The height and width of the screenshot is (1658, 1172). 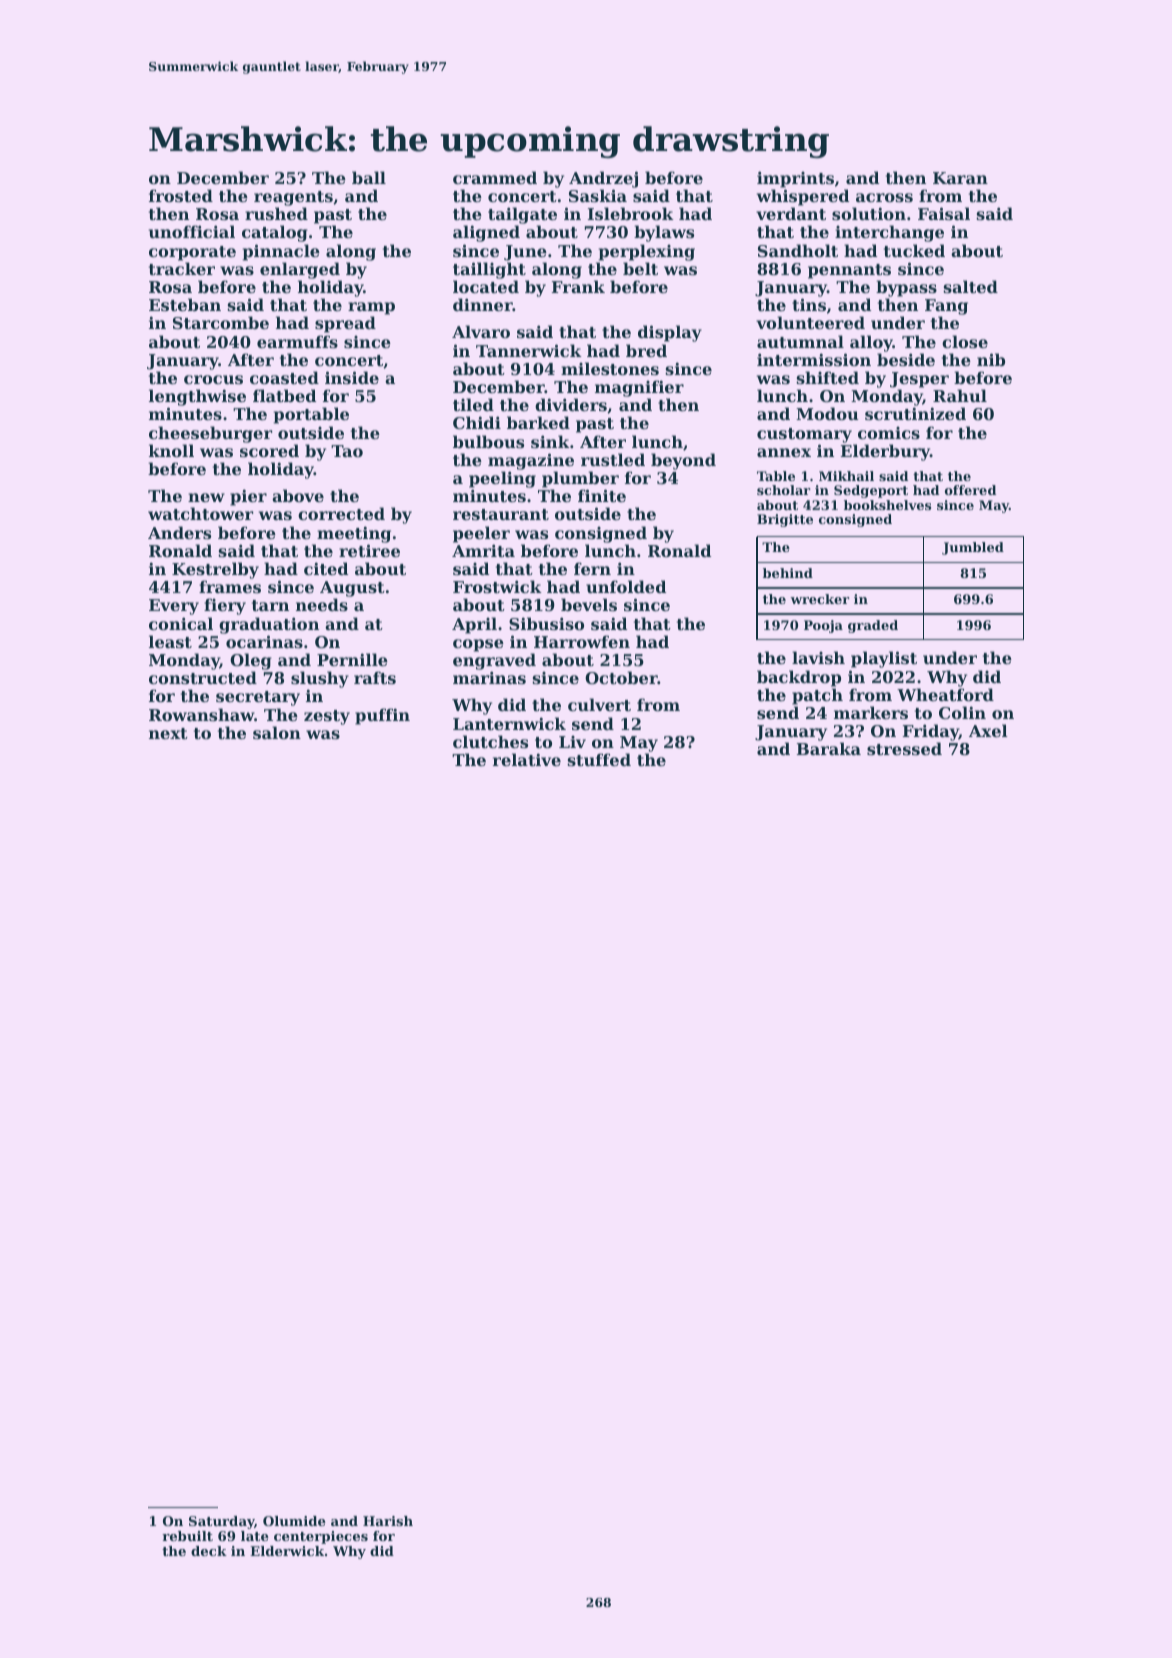 What do you see at coordinates (276, 213) in the screenshot?
I see `rushed` at bounding box center [276, 213].
